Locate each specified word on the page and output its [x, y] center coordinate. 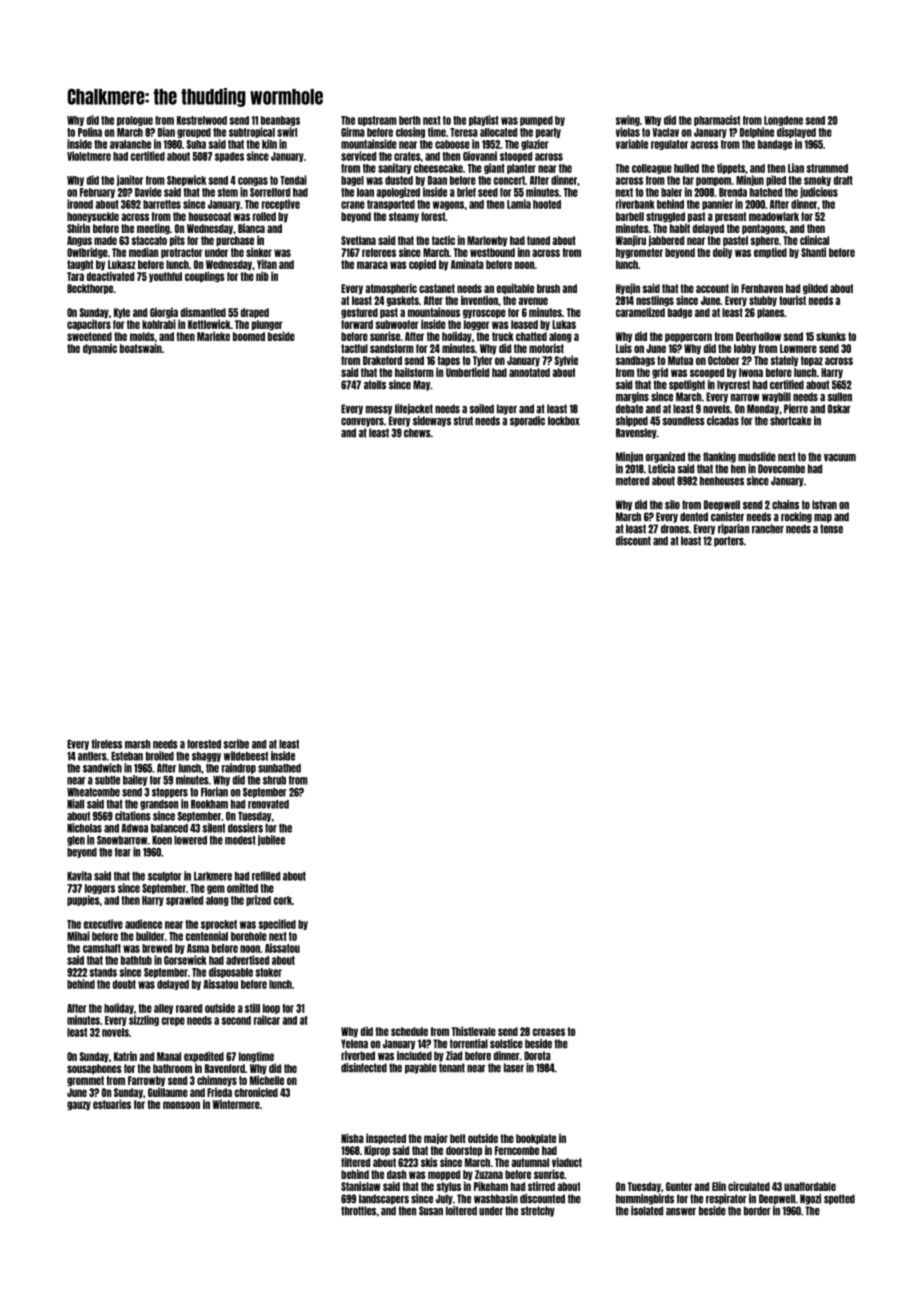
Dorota [537, 1056]
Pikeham [491, 1186]
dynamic [100, 348]
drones [675, 529]
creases [549, 1032]
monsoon [181, 1105]
